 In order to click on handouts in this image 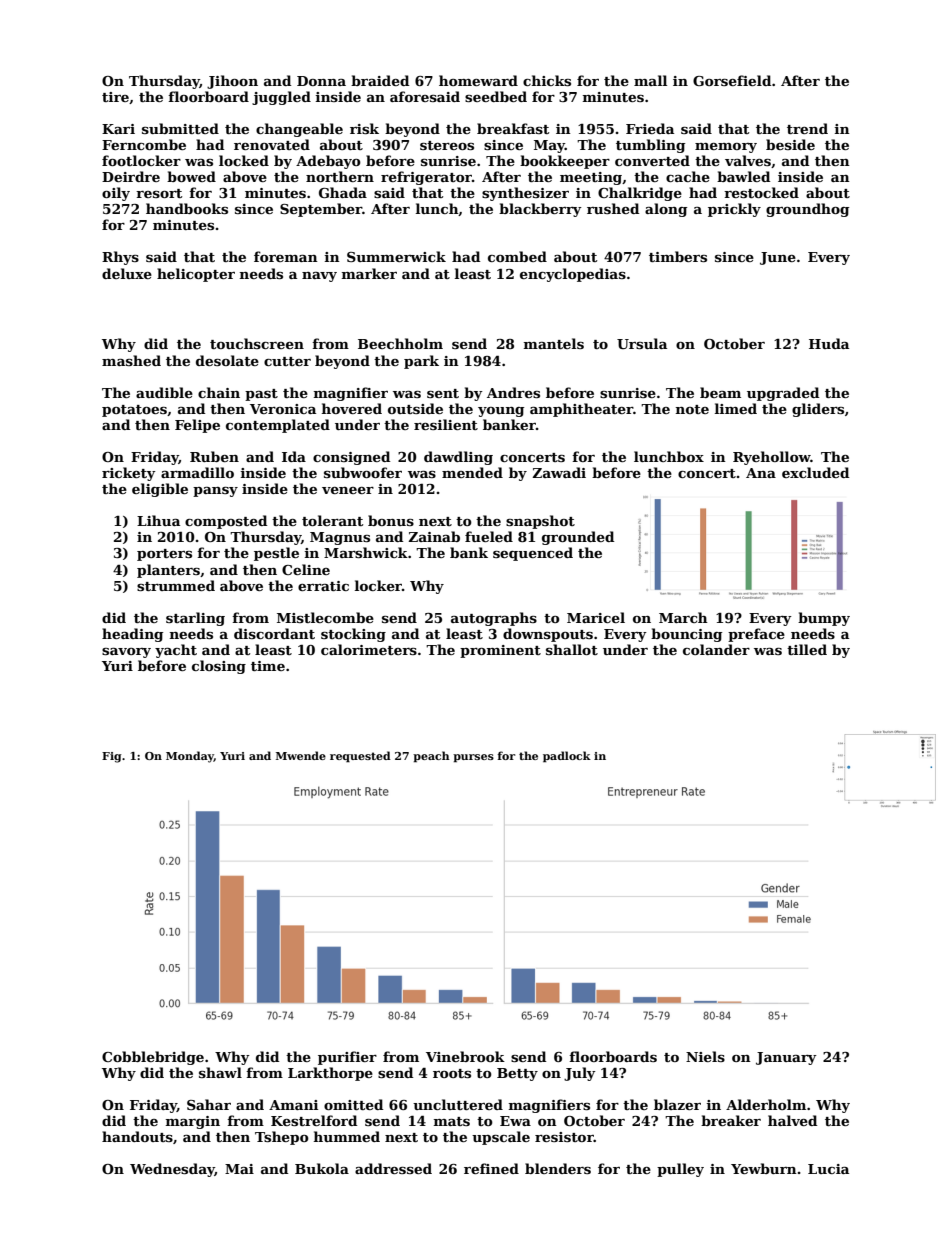, I will do `click(137, 1136)`.
